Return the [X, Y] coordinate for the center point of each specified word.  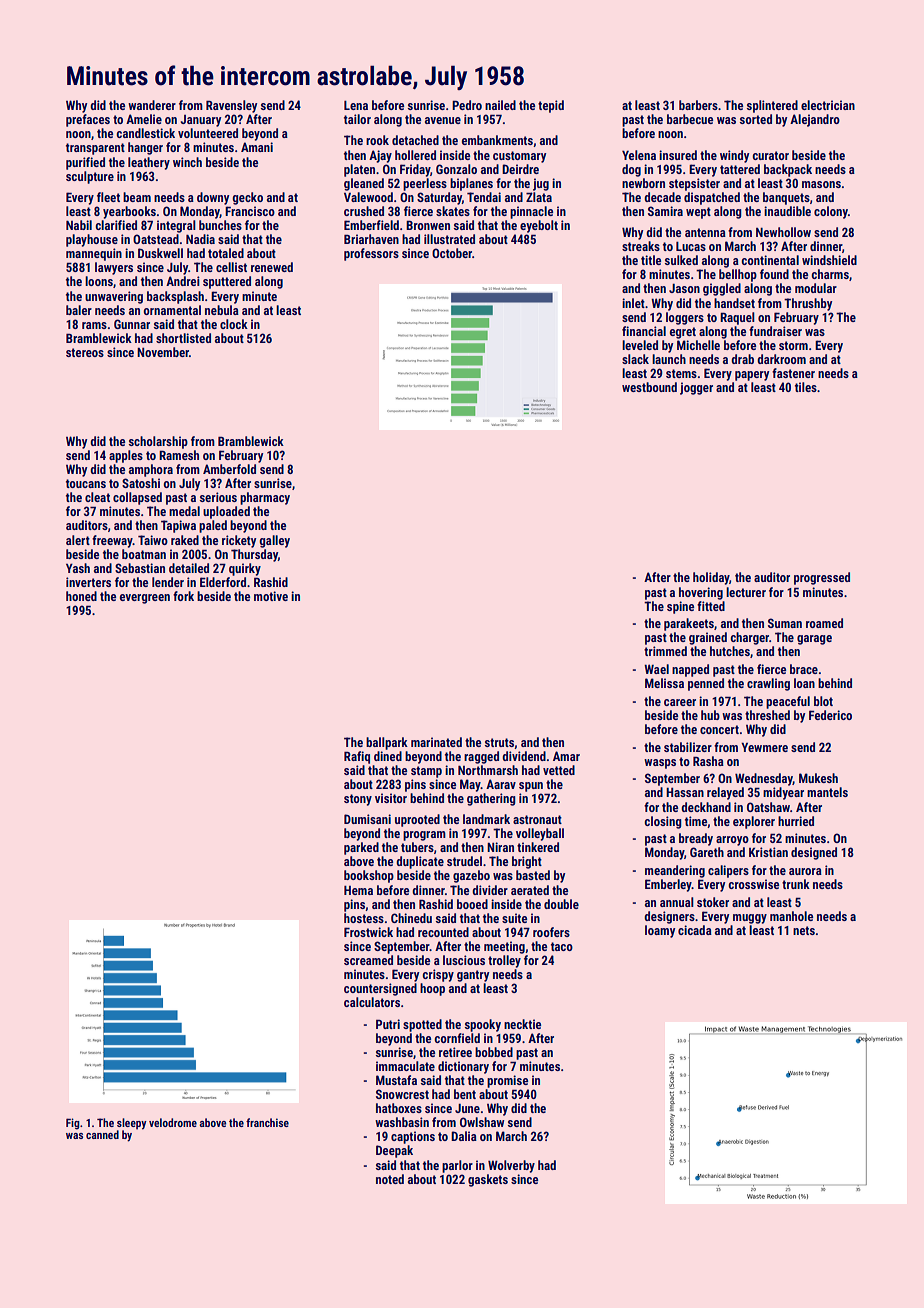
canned [102, 1134]
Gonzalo [456, 169]
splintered [772, 106]
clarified [116, 225]
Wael [657, 669]
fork [183, 596]
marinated [436, 742]
